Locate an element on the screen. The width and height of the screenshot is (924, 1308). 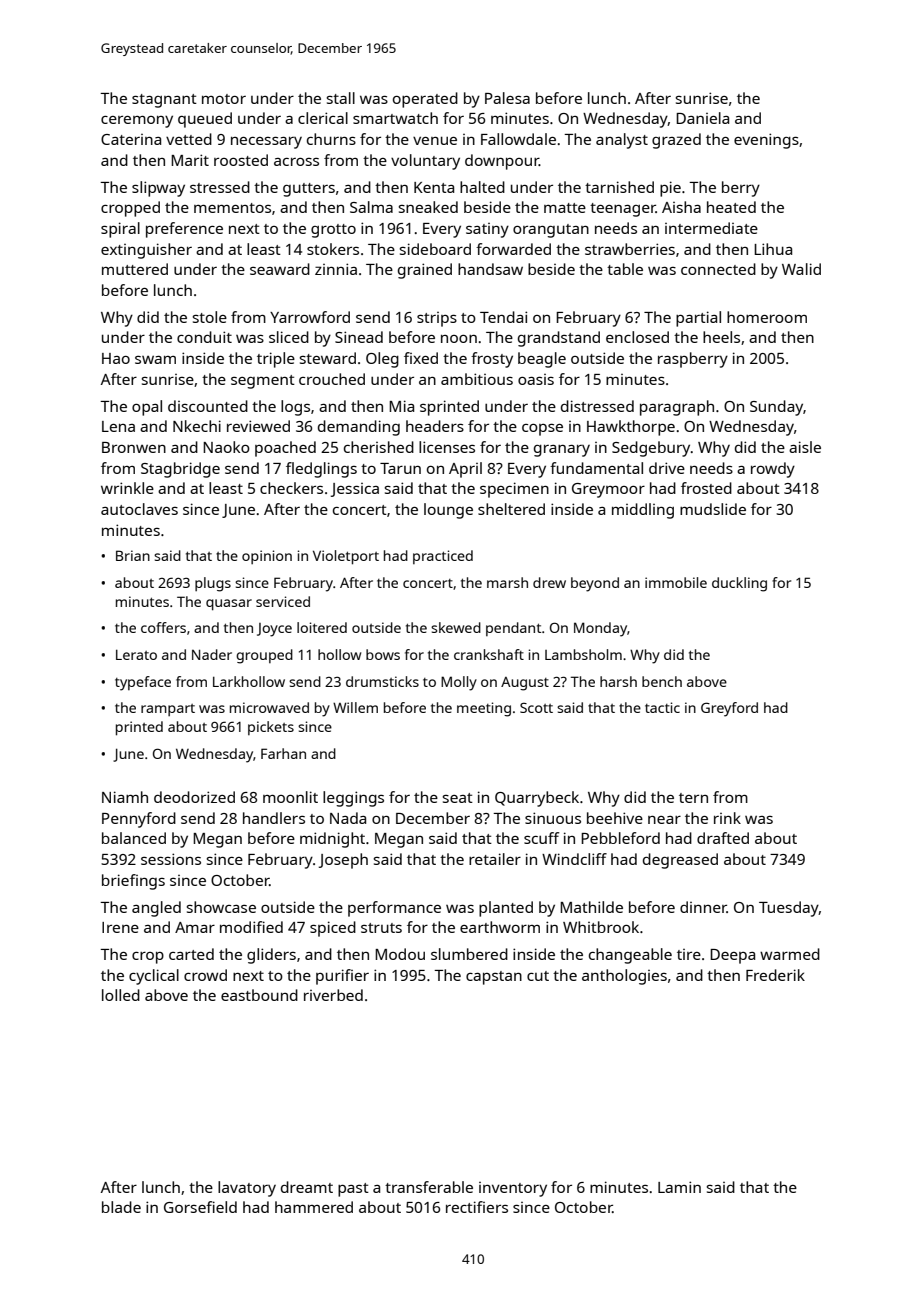
stagnant is located at coordinates (164, 101).
